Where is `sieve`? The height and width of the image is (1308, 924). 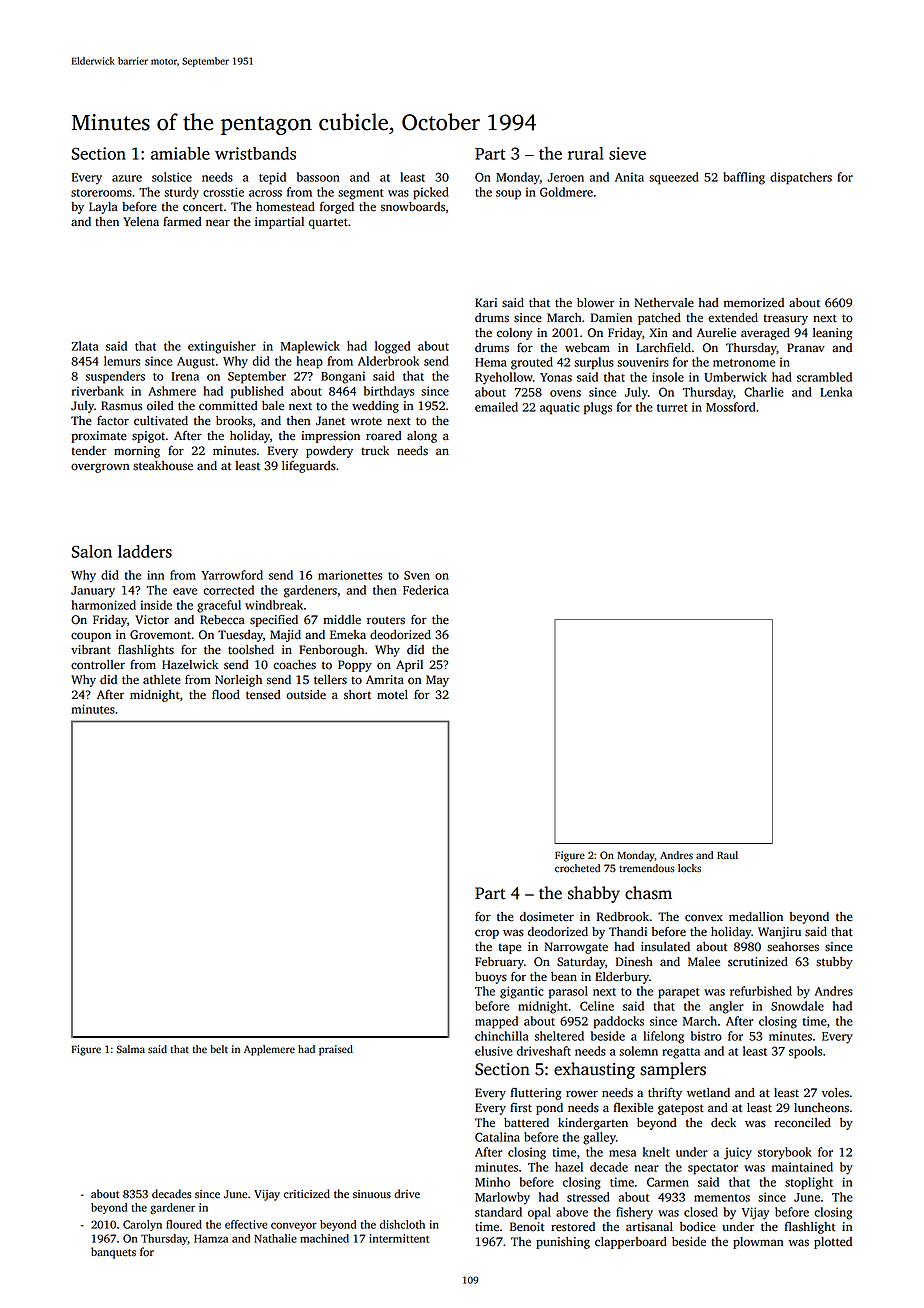
sieve is located at coordinates (627, 153).
